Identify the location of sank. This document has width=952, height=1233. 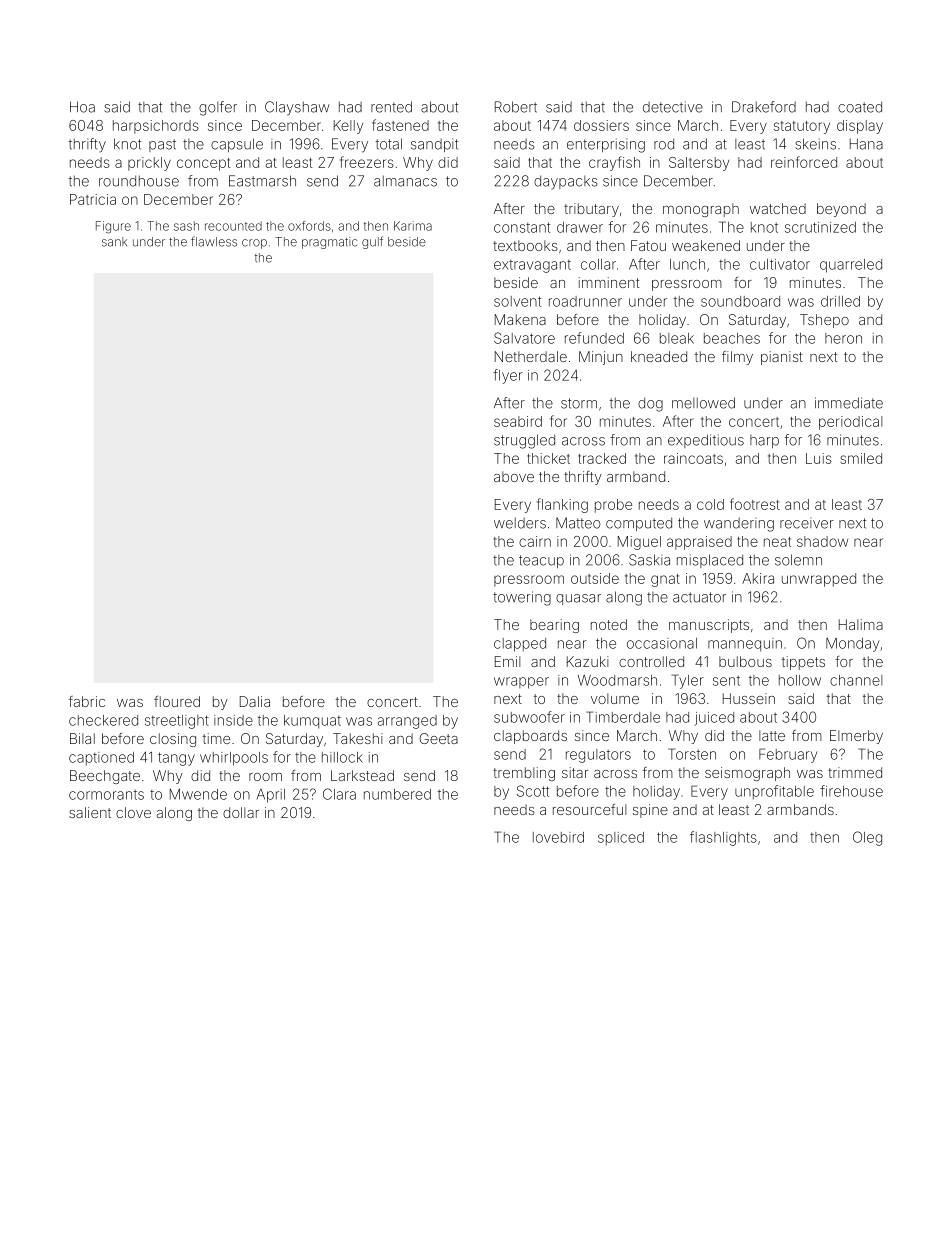
(114, 242).
